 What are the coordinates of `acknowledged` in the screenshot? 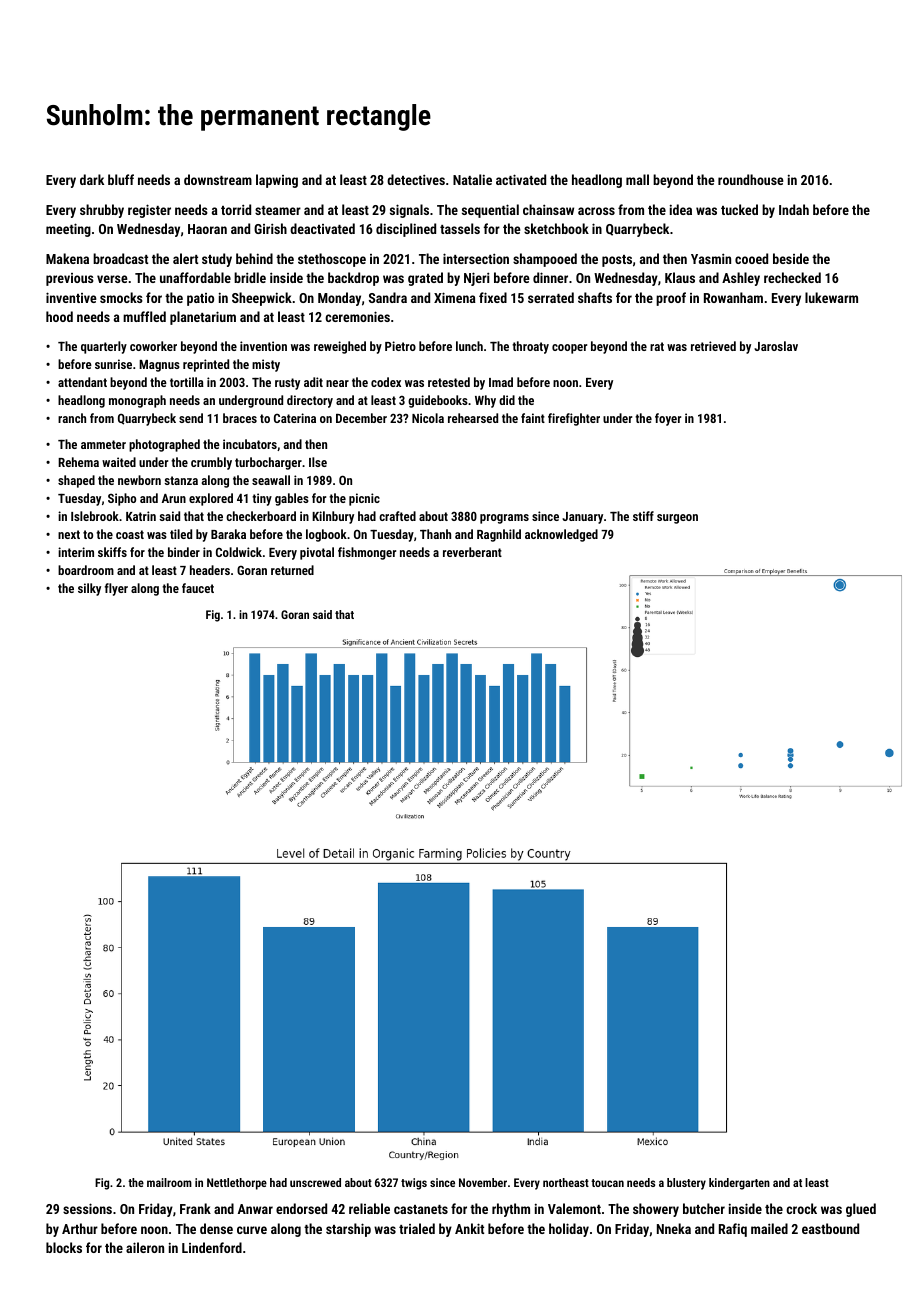 It's located at (561, 535).
